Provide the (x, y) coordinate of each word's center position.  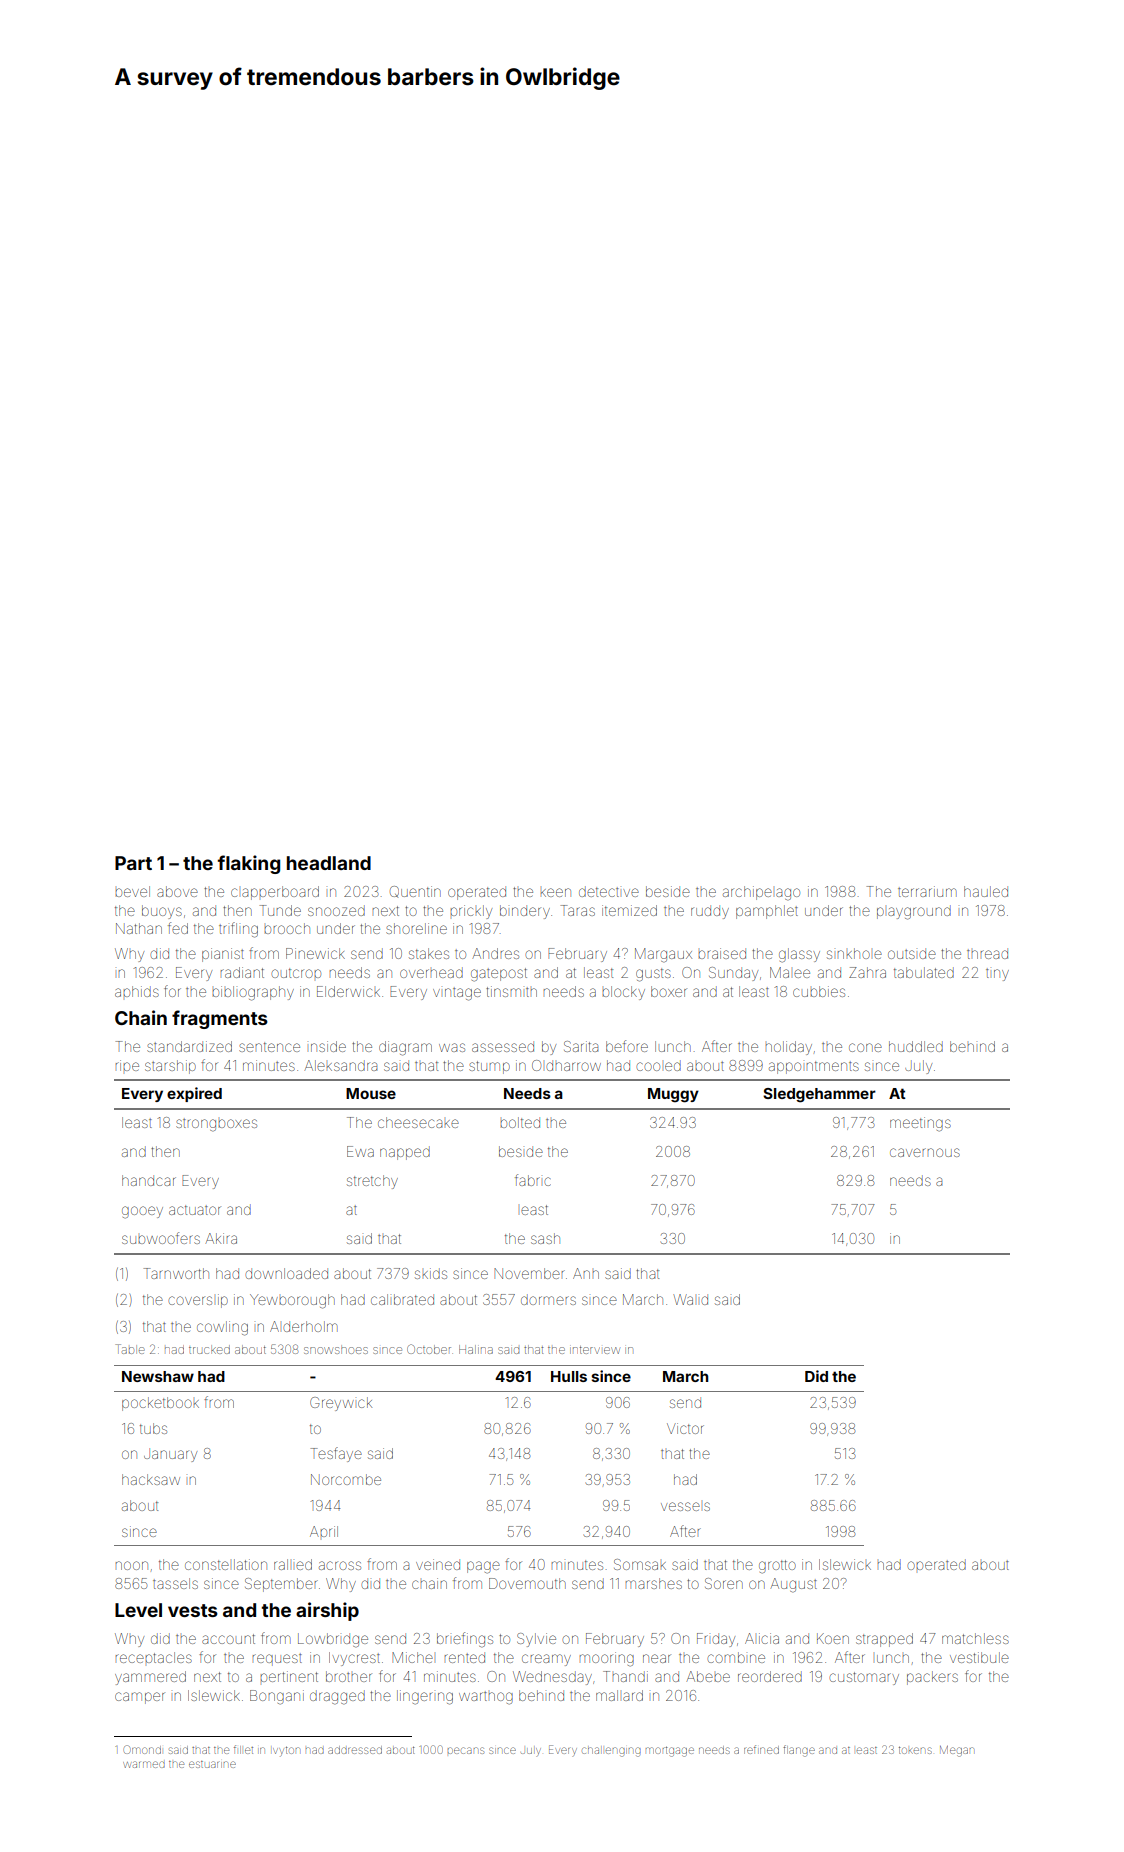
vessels (685, 1506)
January (170, 1455)
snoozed (336, 910)
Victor (685, 1428)
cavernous (925, 1152)
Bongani (277, 1697)
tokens (915, 1750)
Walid (690, 1299)
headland (329, 863)
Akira (221, 1238)
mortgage (670, 1752)
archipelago (761, 893)
